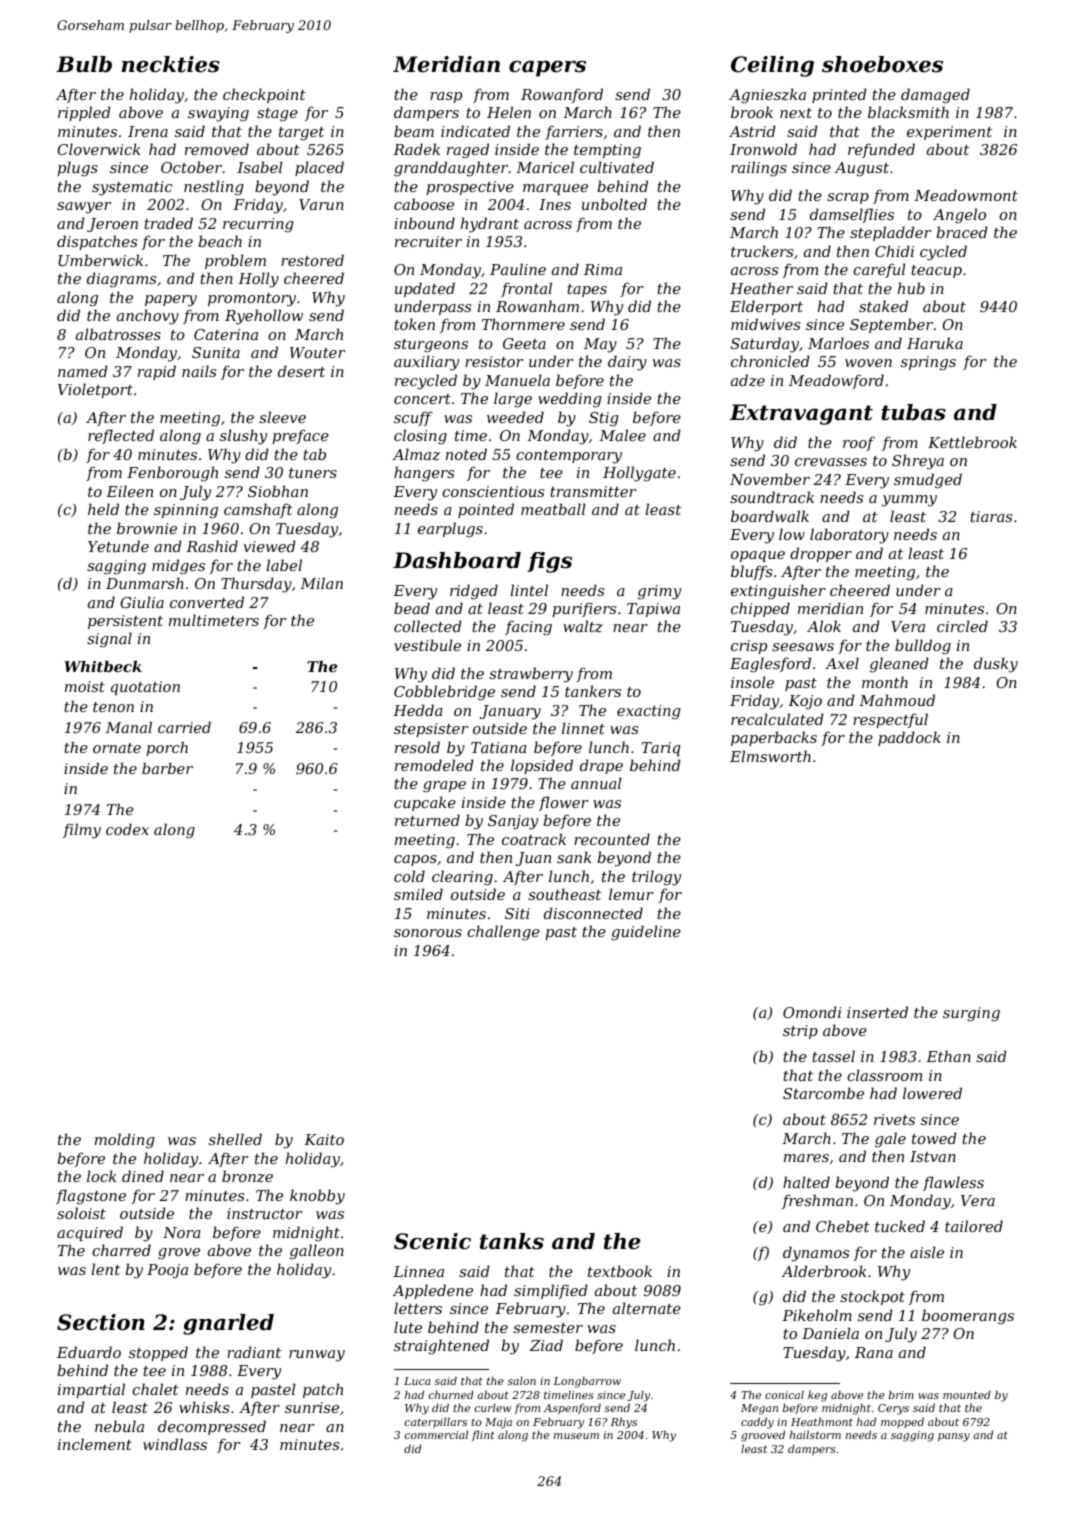  Describe the element at coordinates (171, 64) in the screenshot. I see `neckties` at that location.
